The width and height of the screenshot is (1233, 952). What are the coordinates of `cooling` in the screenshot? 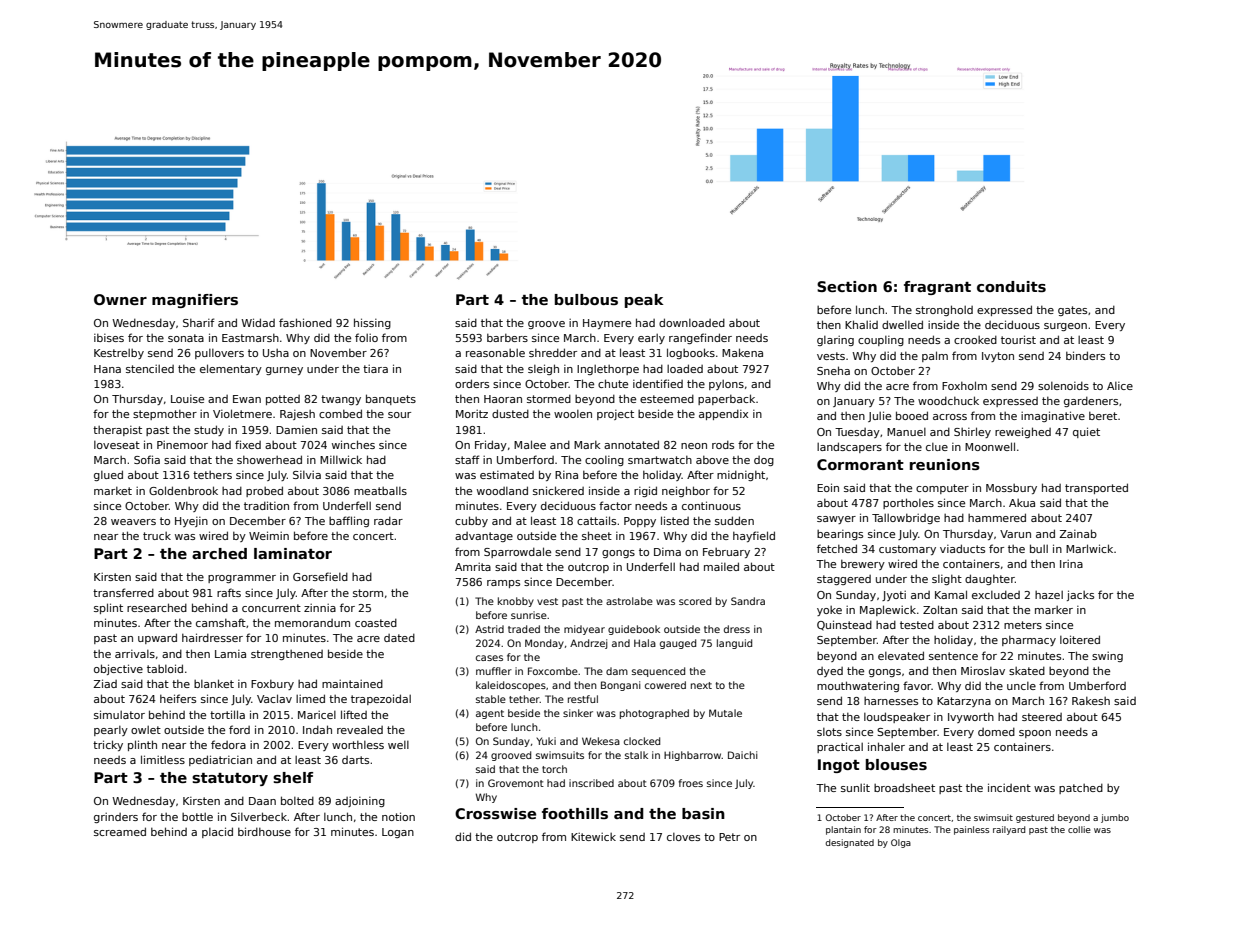 It's located at (604, 461).
